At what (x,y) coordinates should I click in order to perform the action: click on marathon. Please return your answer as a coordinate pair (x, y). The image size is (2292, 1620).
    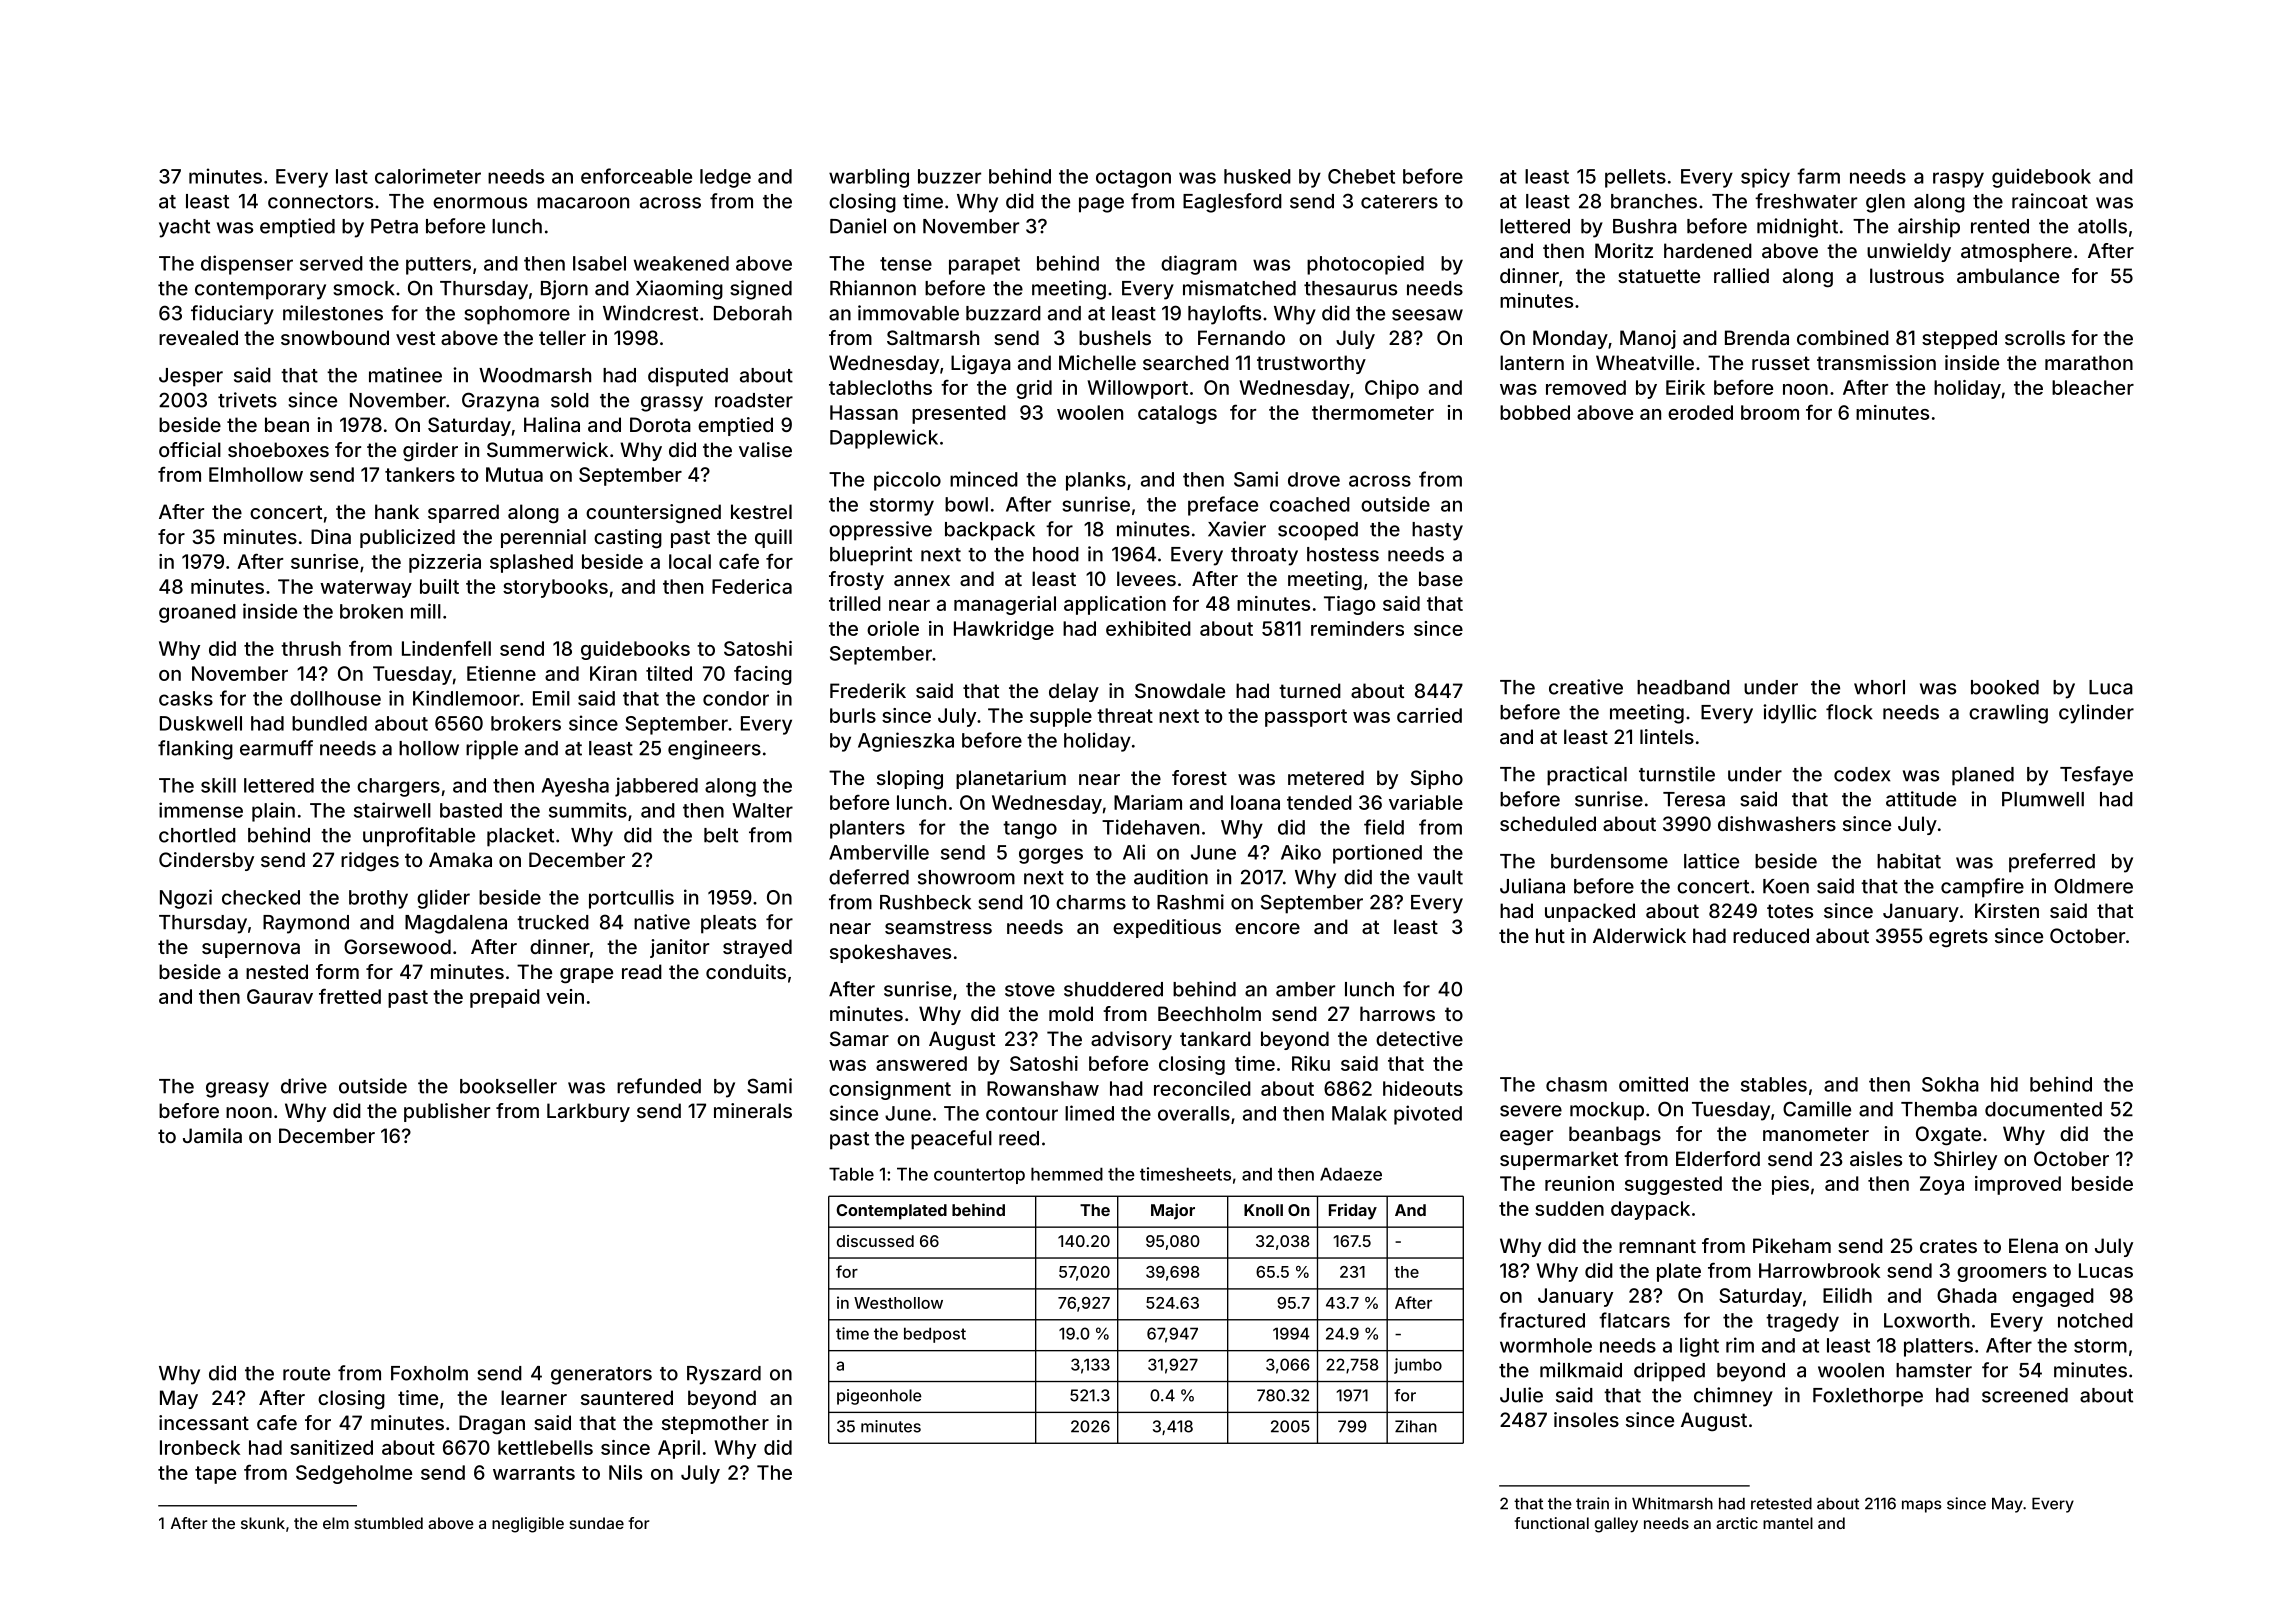
    Looking at the image, I should click on (2089, 362).
